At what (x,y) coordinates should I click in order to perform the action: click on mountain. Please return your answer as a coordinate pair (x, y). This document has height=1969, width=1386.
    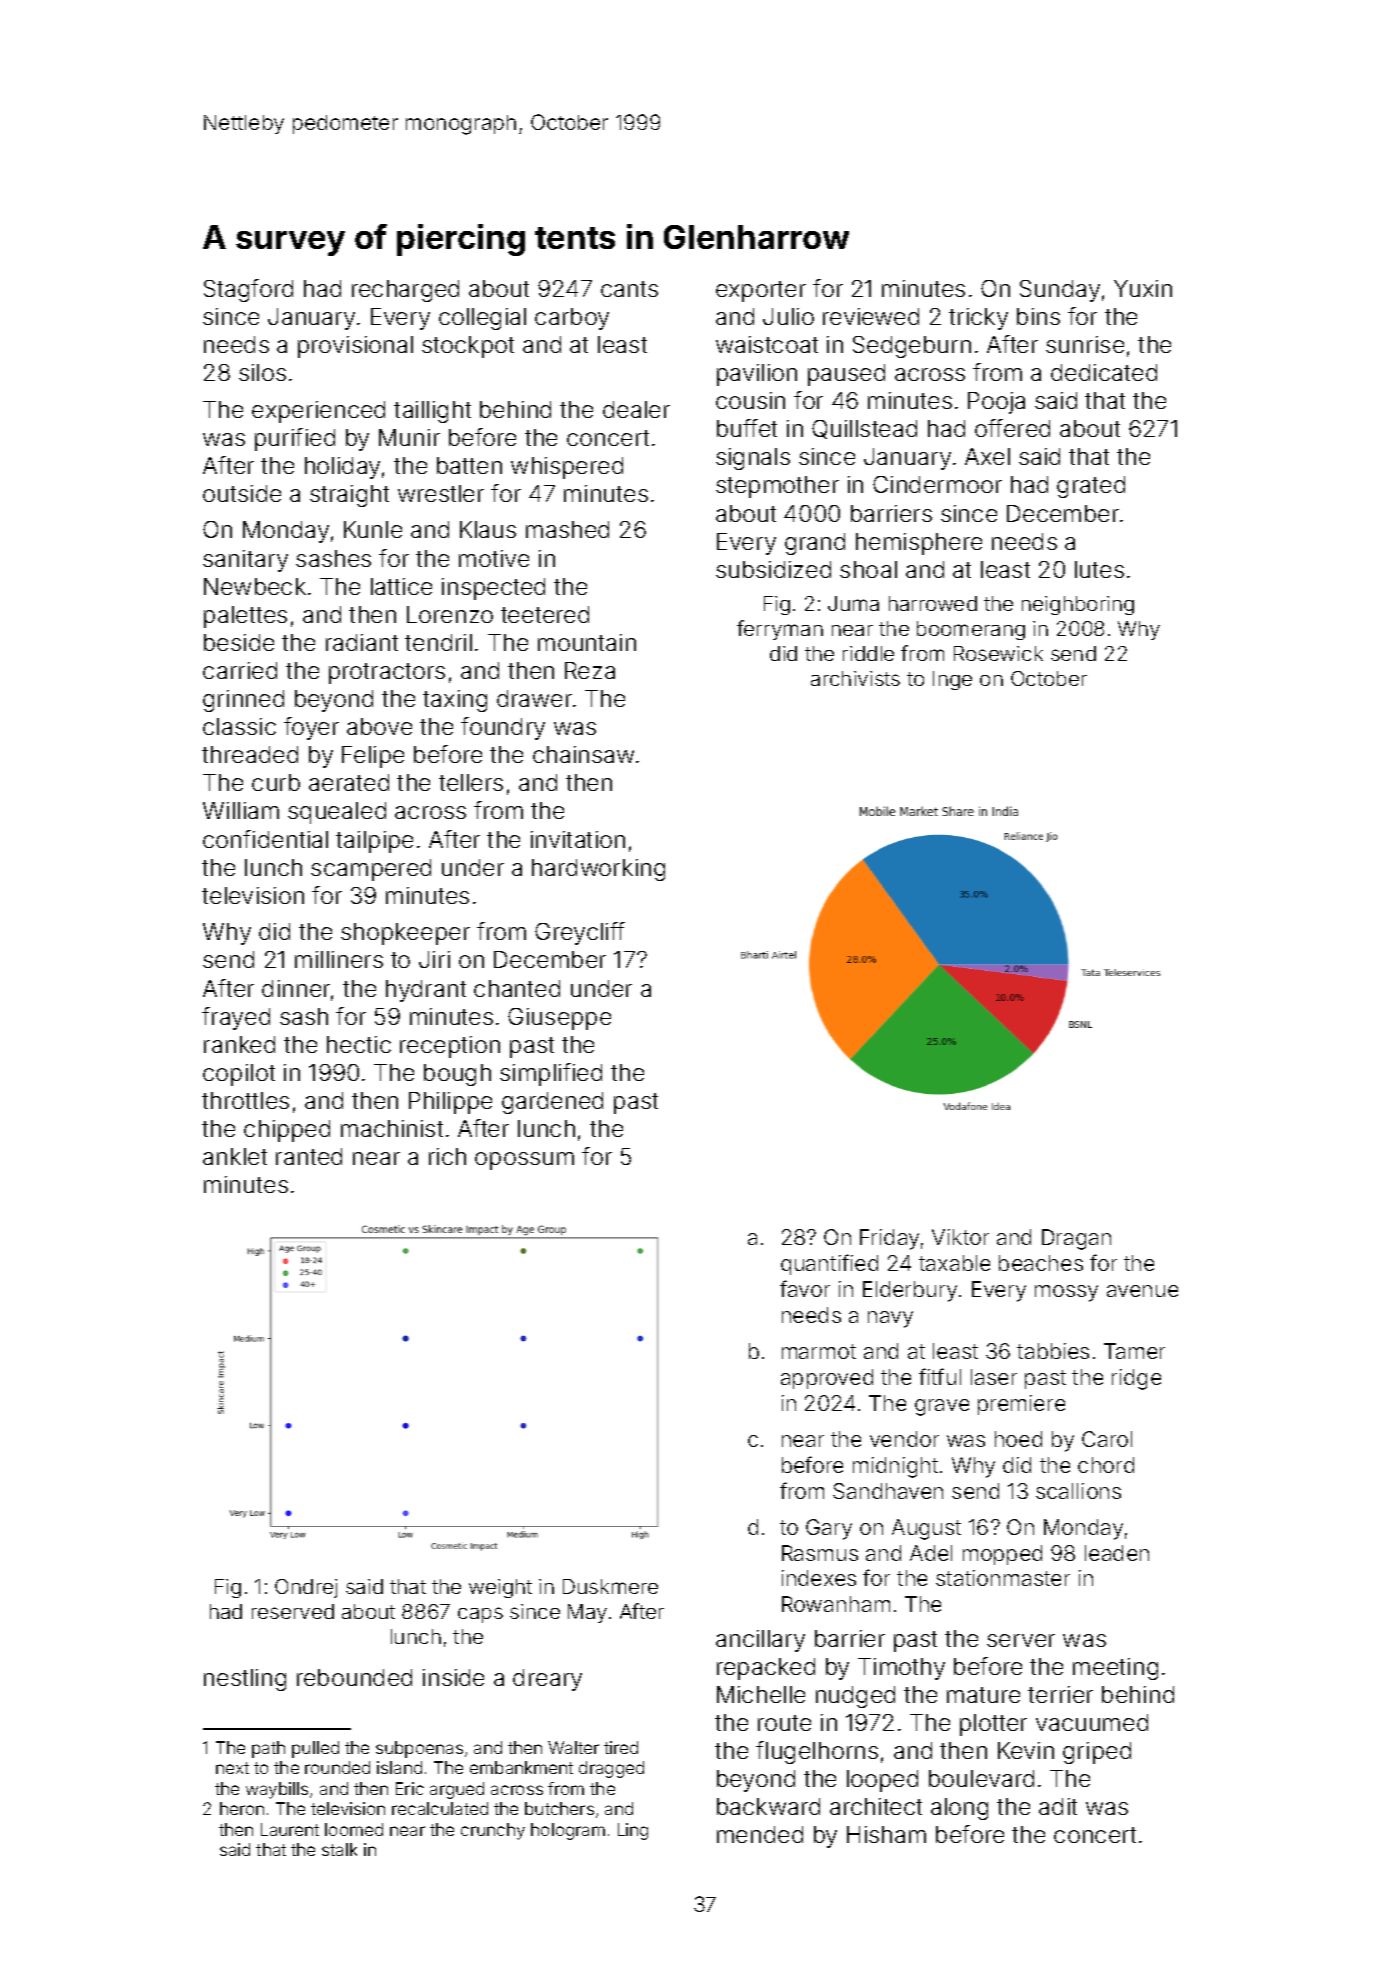
    Looking at the image, I should click on (587, 642).
